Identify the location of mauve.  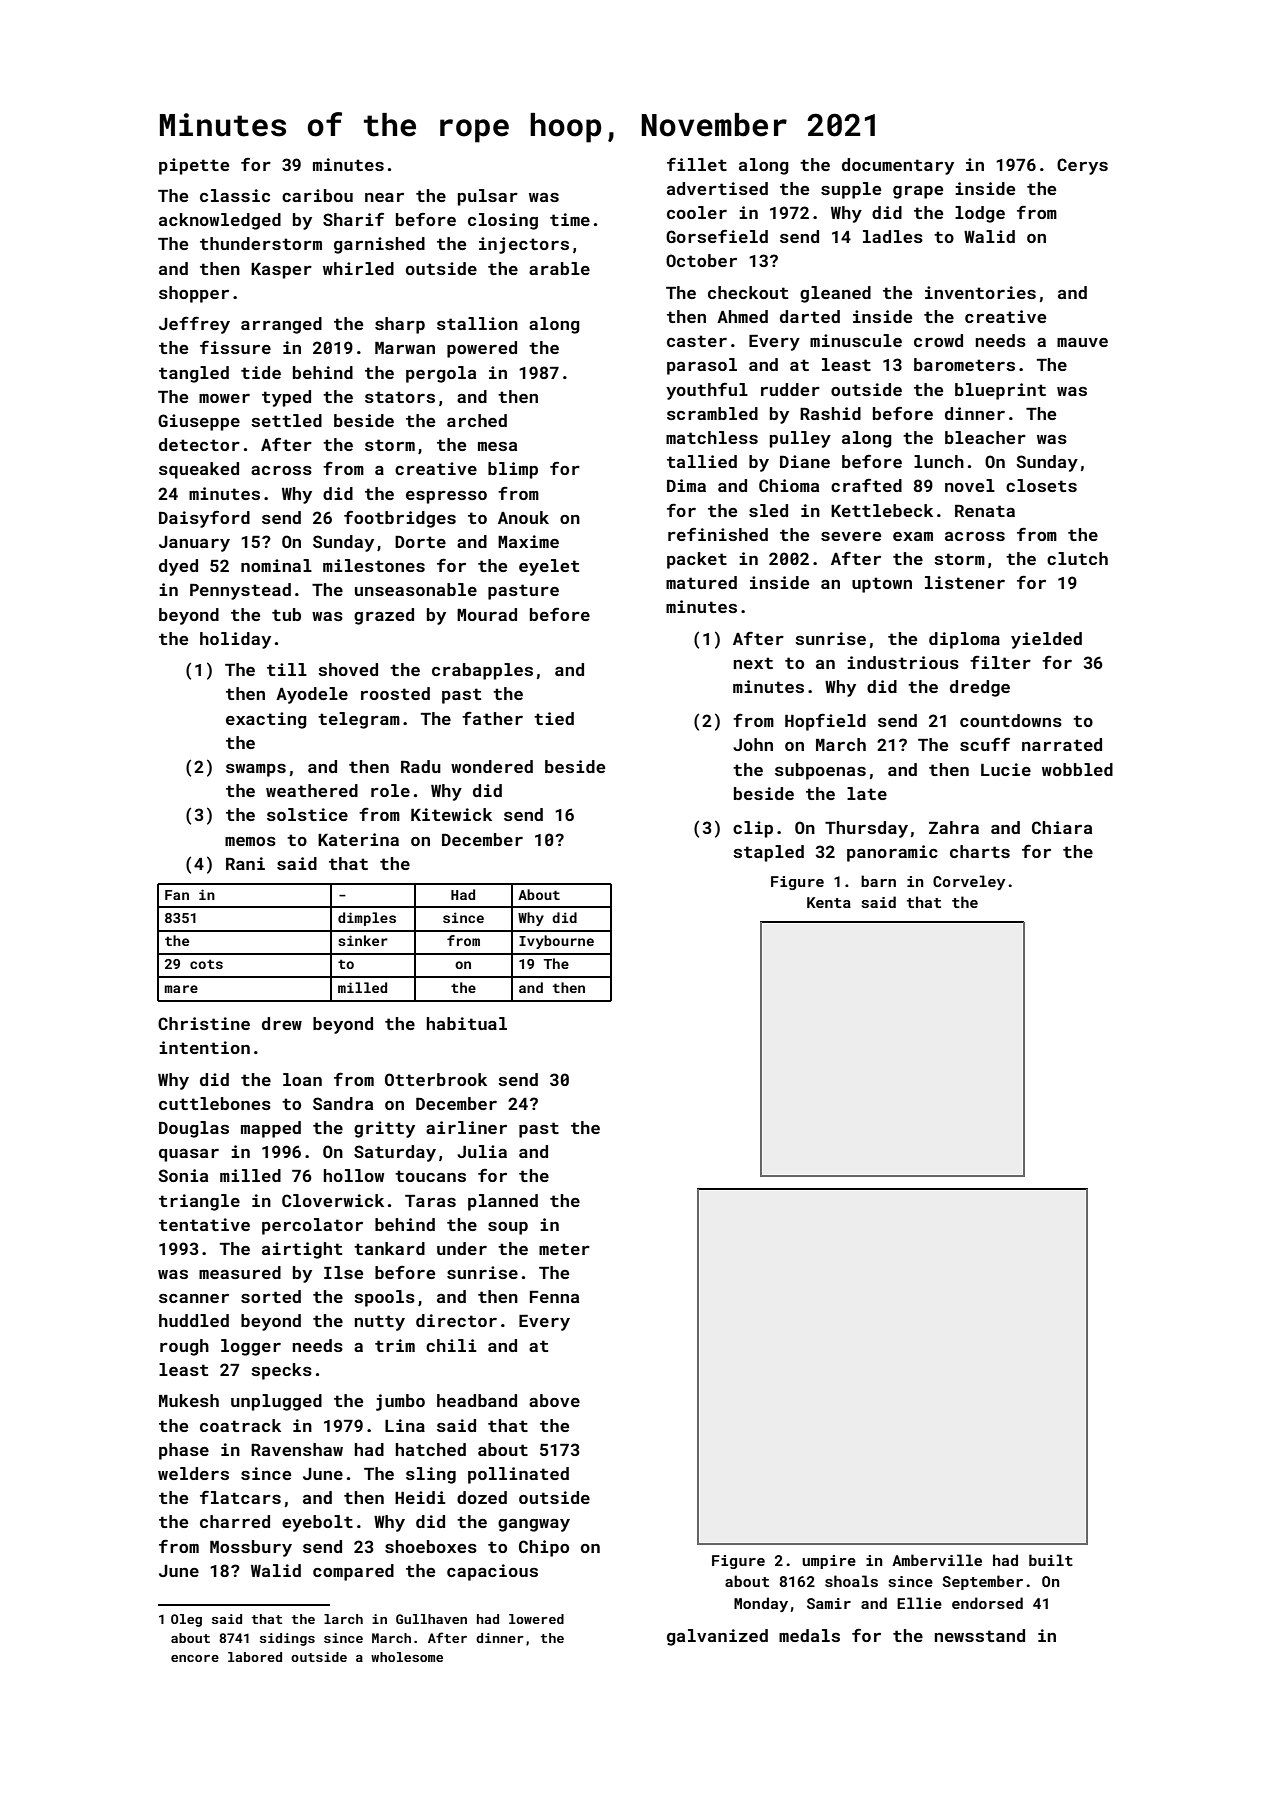
(1082, 342).
